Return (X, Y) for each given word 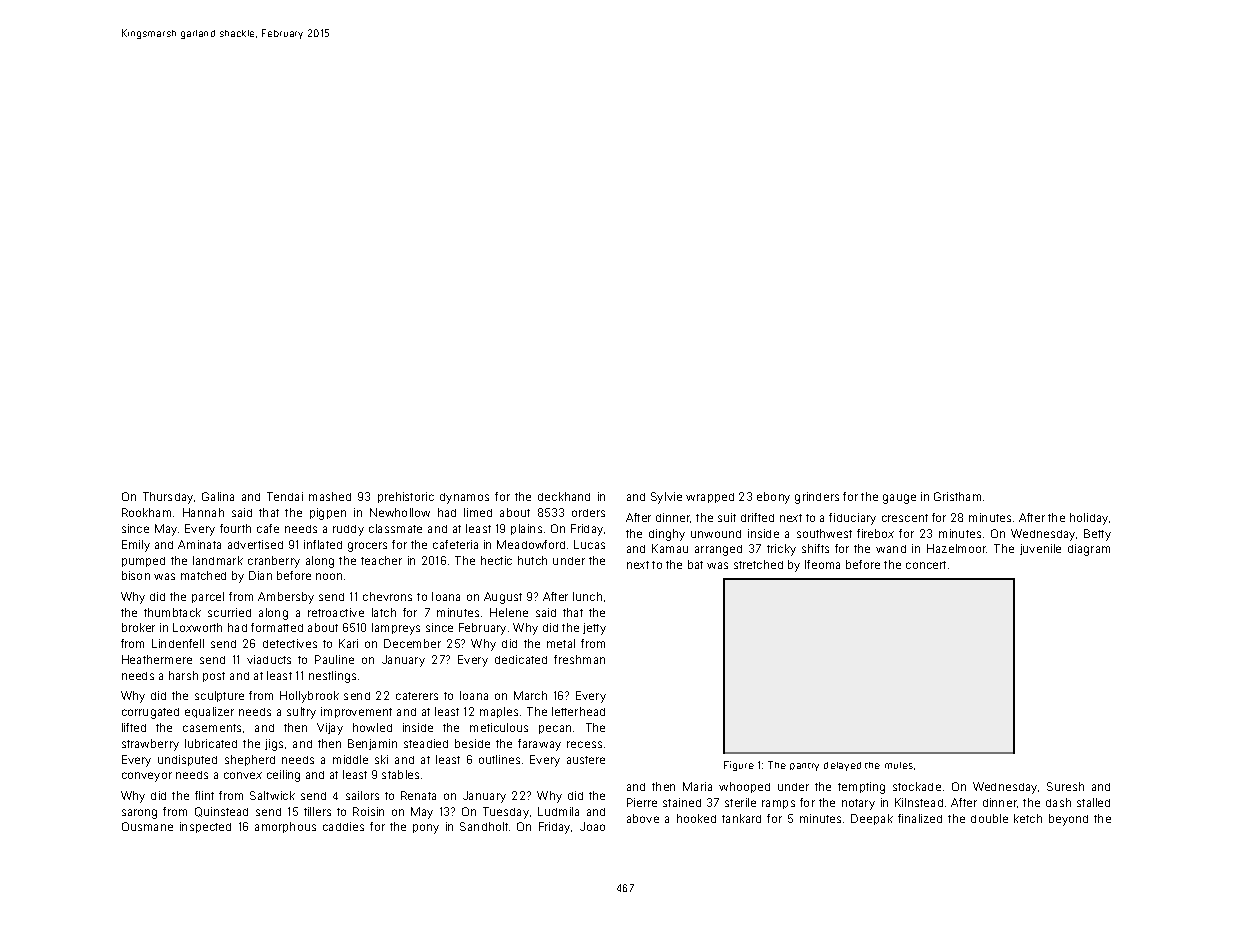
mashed (330, 496)
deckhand (564, 496)
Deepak (872, 819)
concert (926, 565)
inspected (205, 827)
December (412, 643)
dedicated (521, 659)
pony (426, 829)
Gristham (957, 496)
